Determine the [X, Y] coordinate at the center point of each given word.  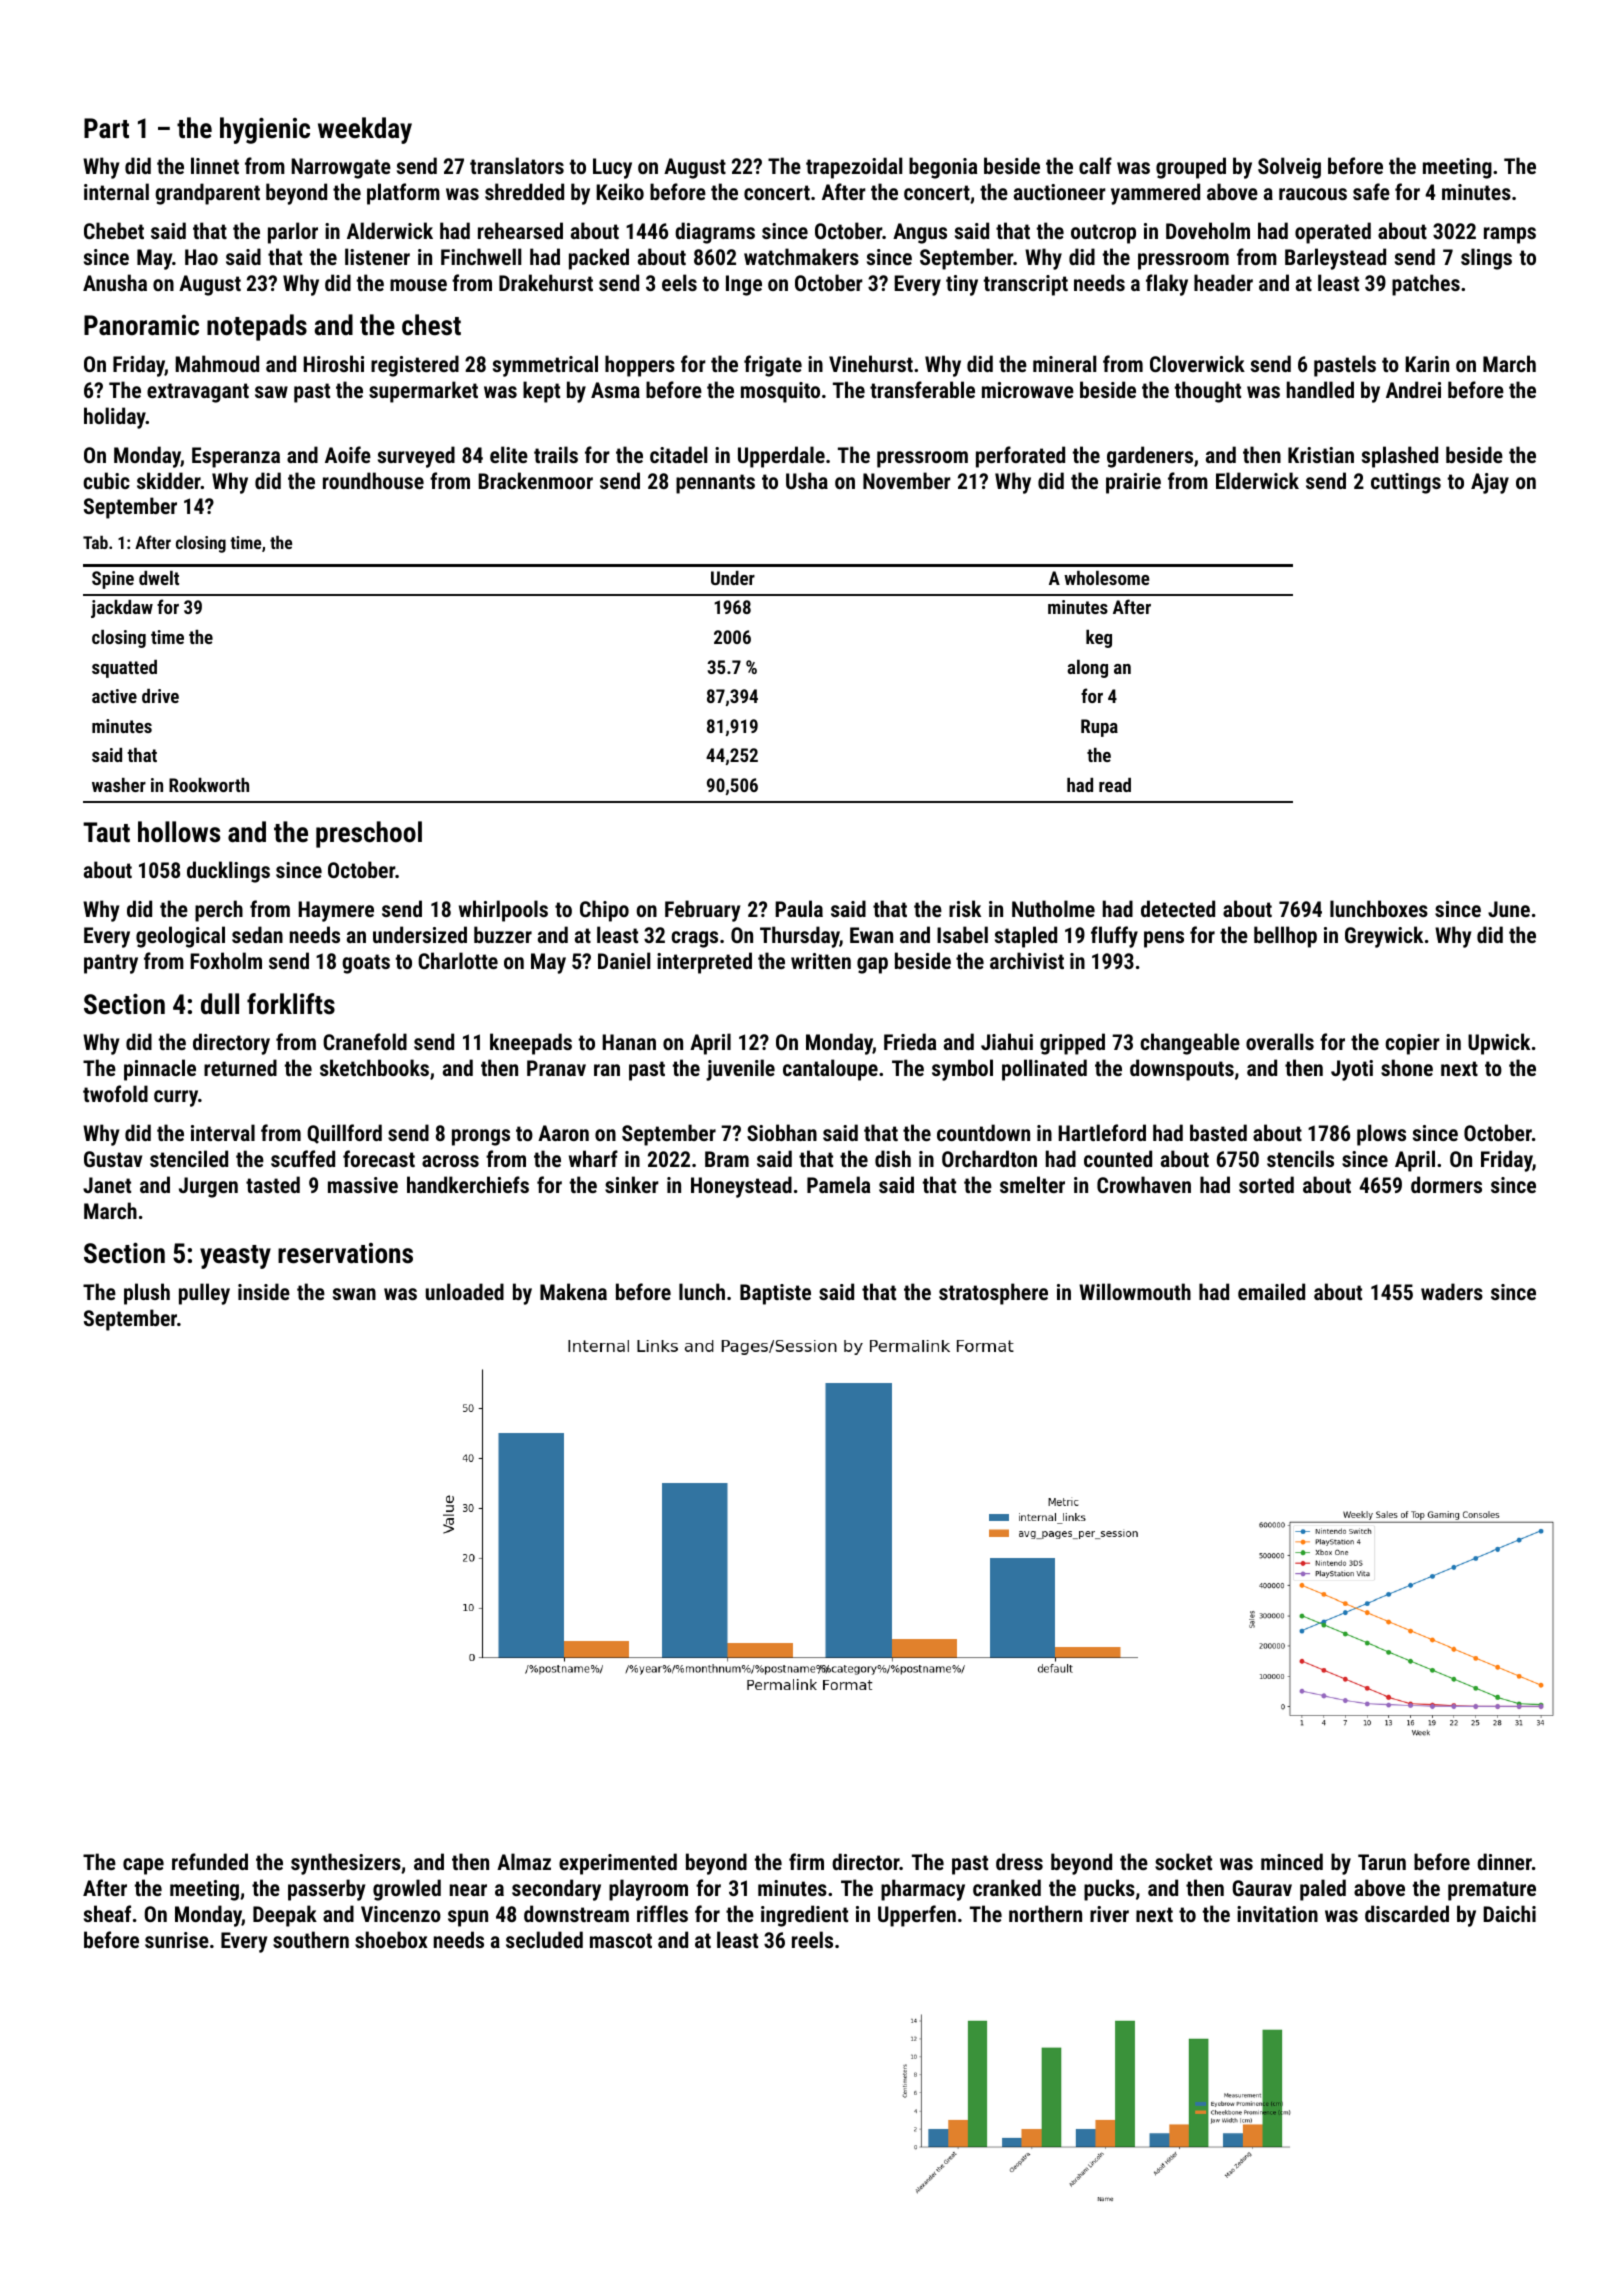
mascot [621, 1940]
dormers [1446, 1184]
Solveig [1289, 168]
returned [240, 1067]
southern [311, 1939]
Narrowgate [341, 168]
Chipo [604, 911]
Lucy [612, 168]
